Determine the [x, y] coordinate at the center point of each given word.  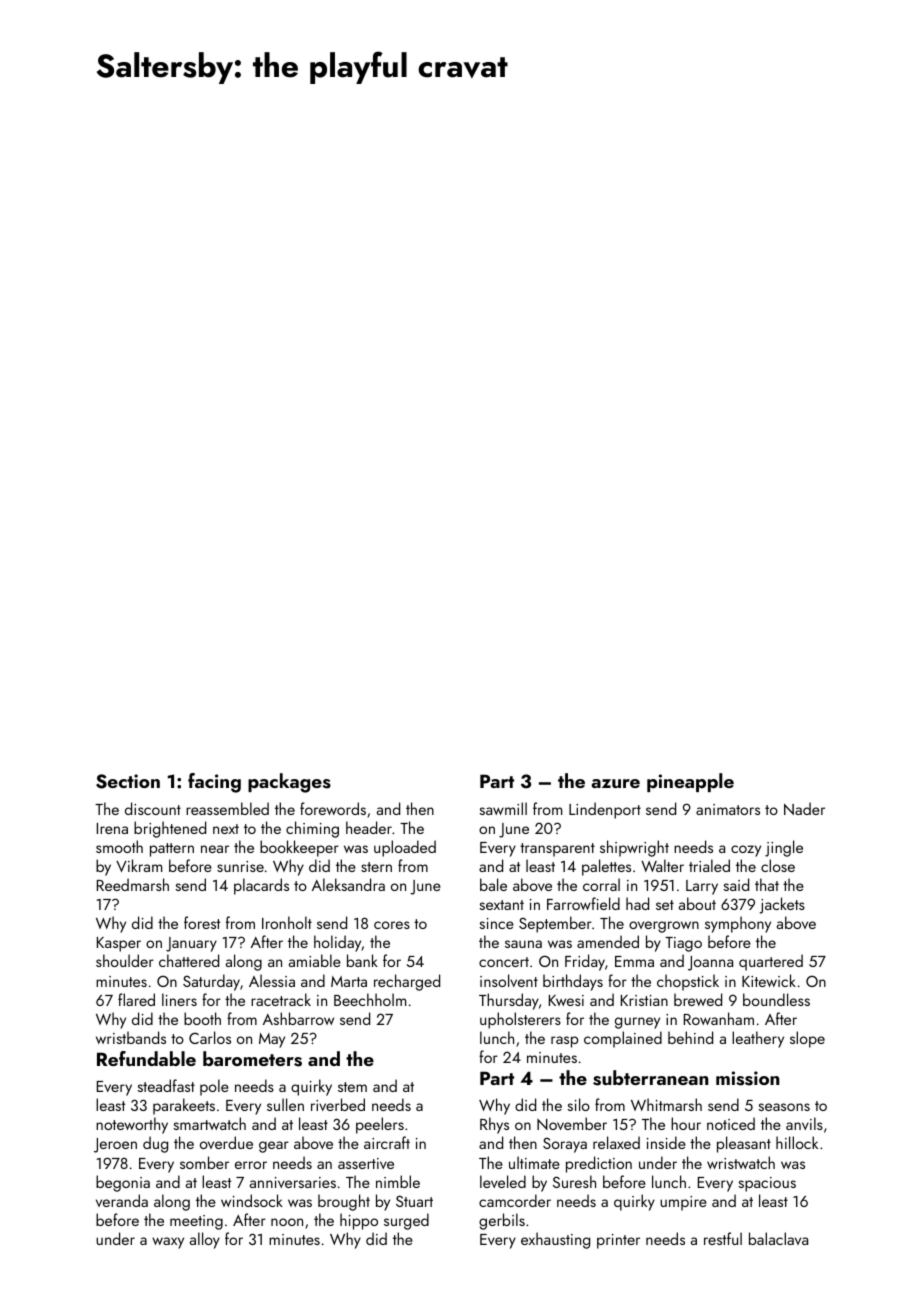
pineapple [690, 782]
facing [214, 783]
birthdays [573, 982]
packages [289, 783]
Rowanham [719, 1018]
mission [748, 1078]
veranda [122, 1200]
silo [578, 1104]
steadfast [166, 1085]
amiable [315, 960]
